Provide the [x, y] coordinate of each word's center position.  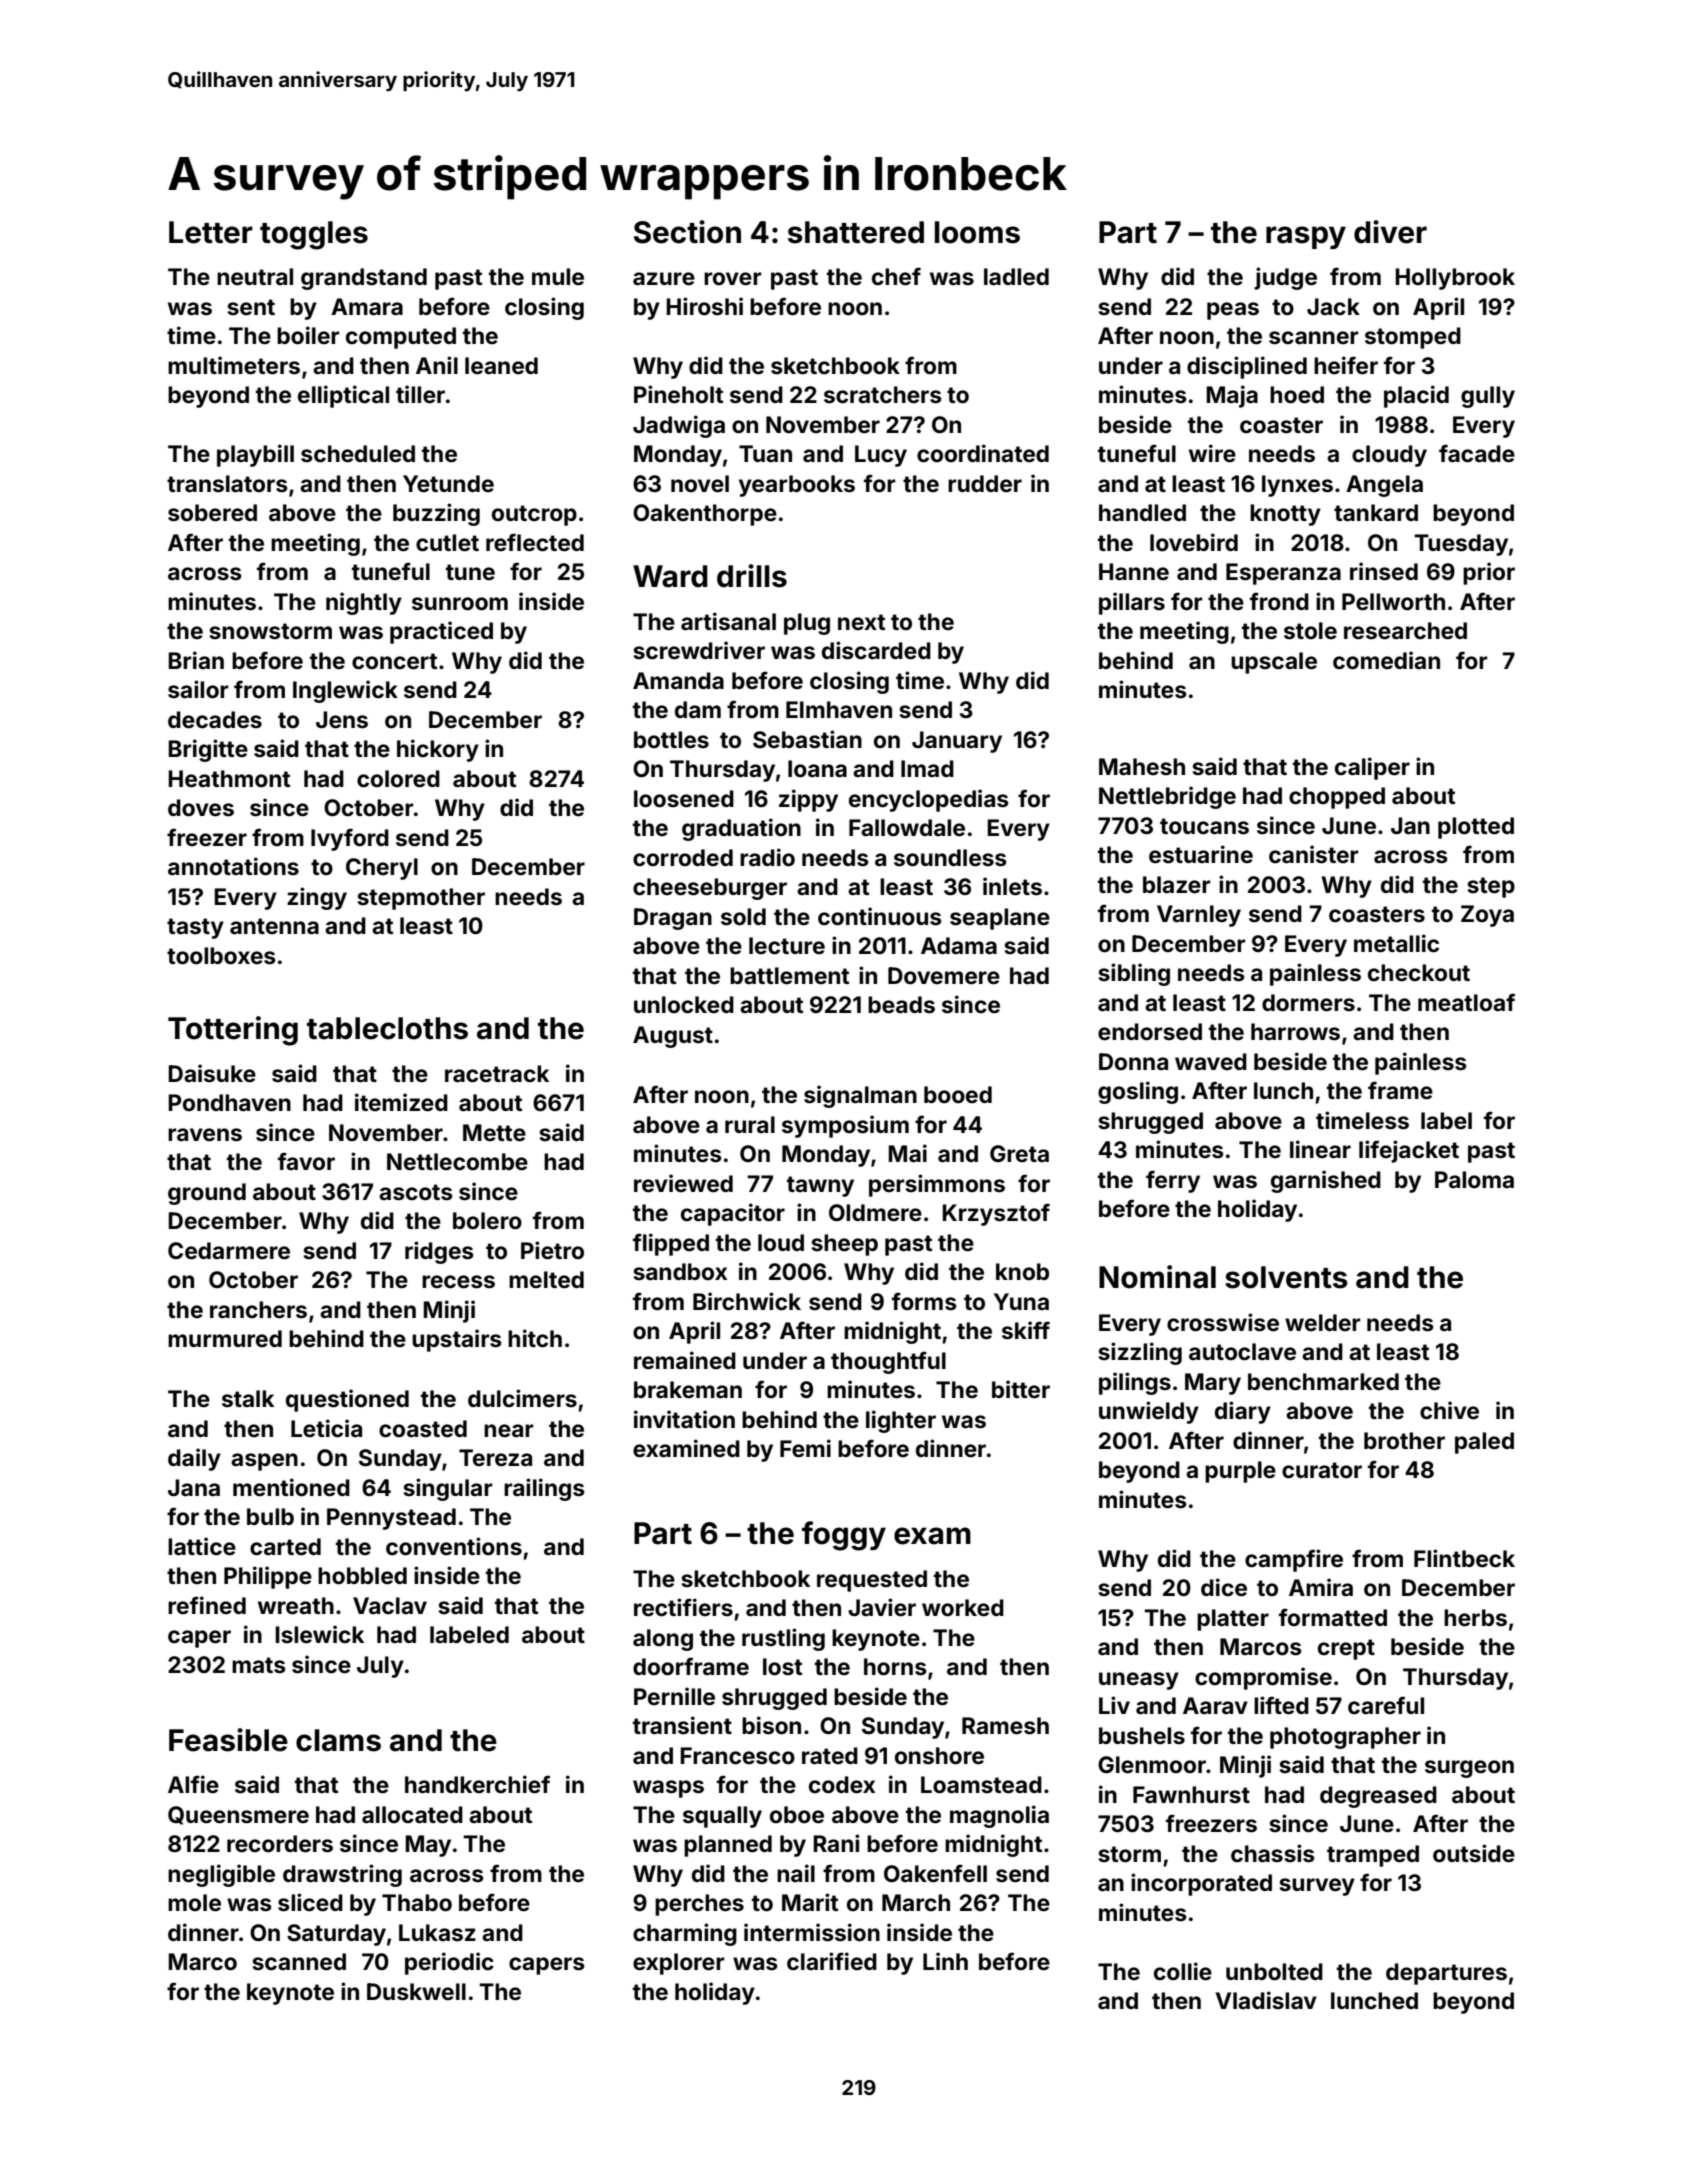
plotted [1476, 828]
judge [1285, 278]
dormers [1308, 1003]
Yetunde [448, 484]
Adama [959, 946]
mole [194, 1903]
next [861, 622]
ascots [416, 1192]
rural [750, 1124]
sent [251, 307]
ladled [1016, 277]
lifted [1281, 1705]
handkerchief [477, 1784]
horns [895, 1667]
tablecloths [387, 1028]
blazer [1177, 885]
